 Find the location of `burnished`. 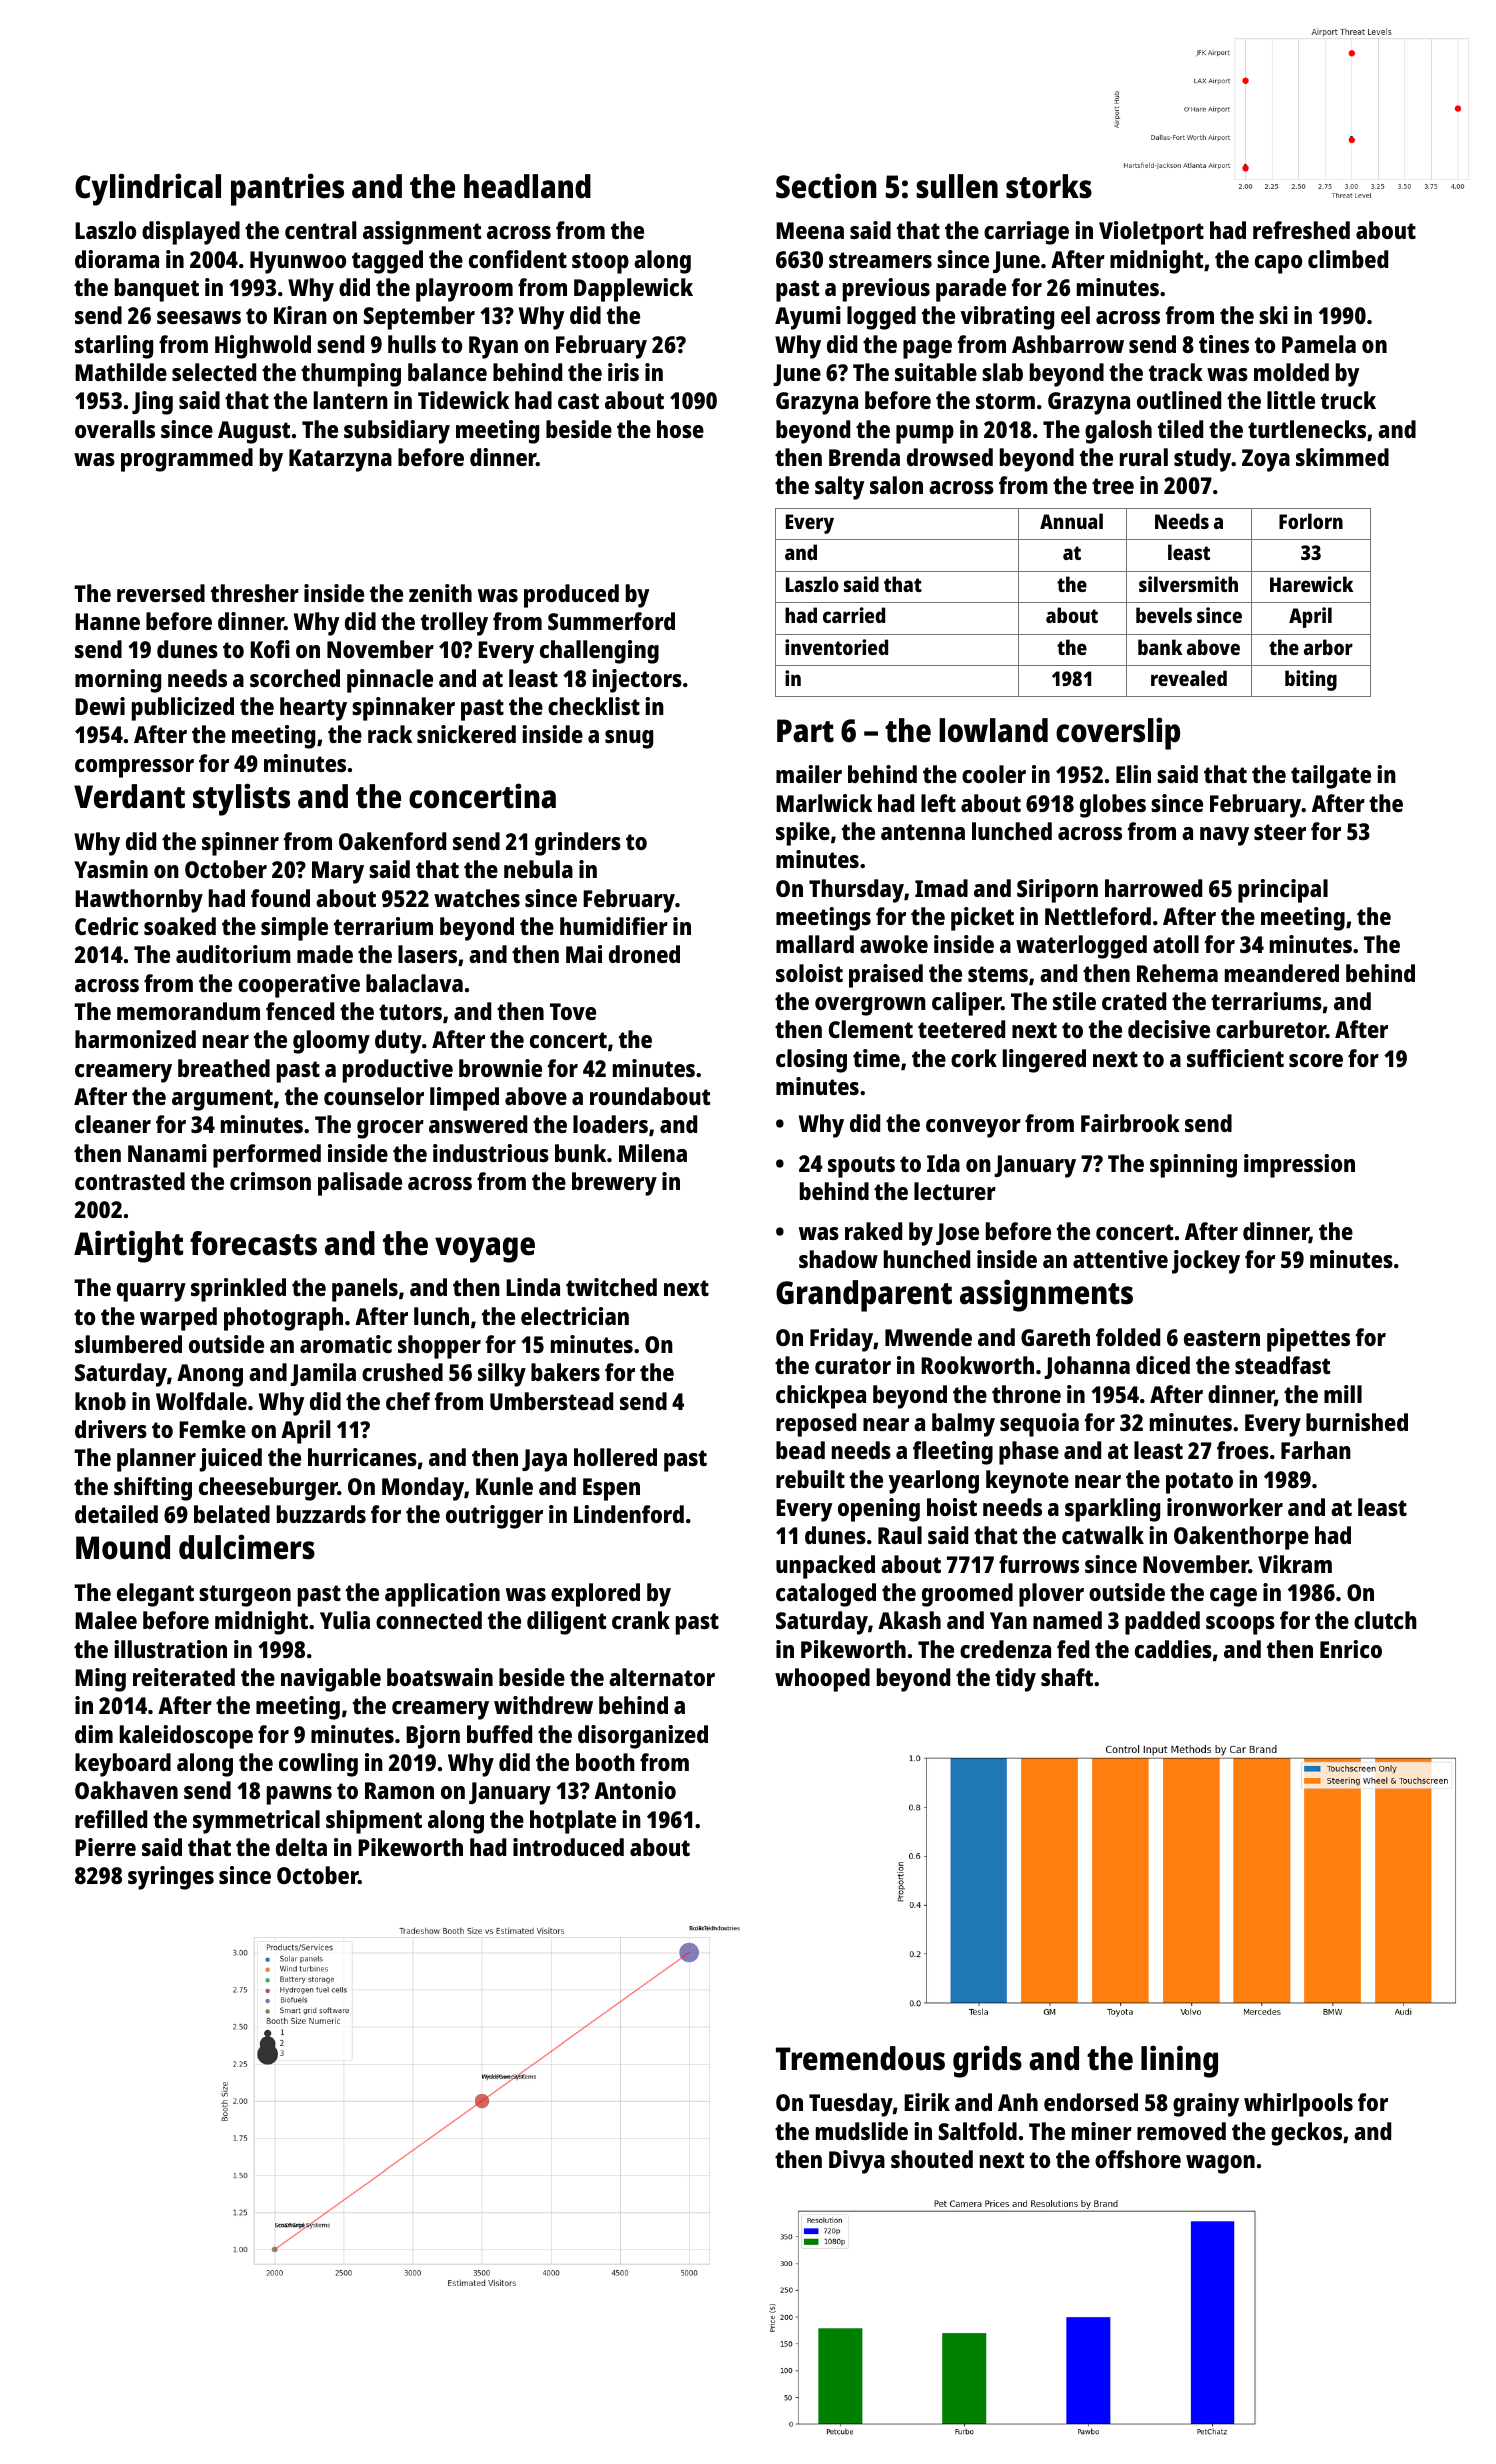

burnished is located at coordinates (1357, 1422).
